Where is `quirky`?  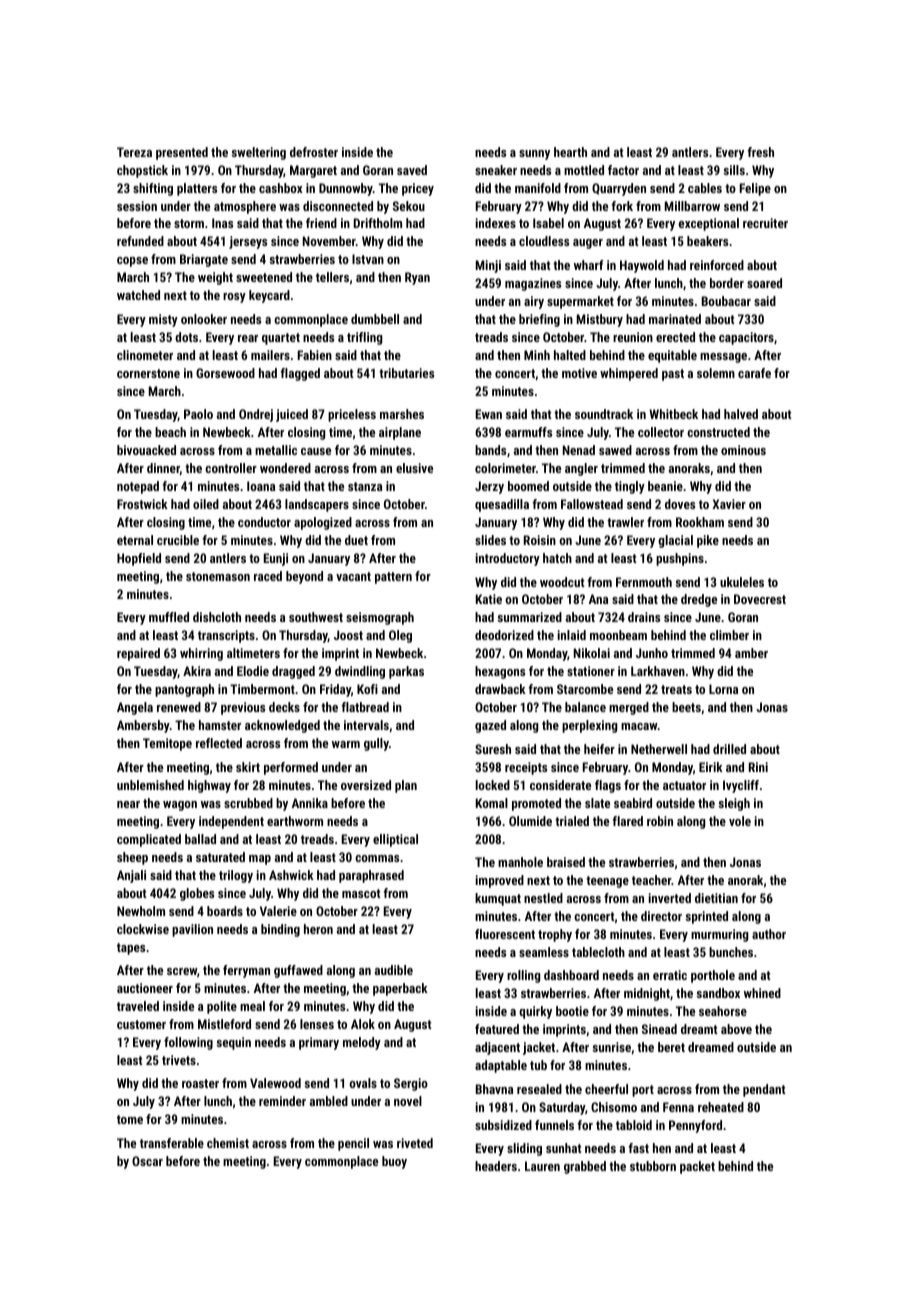 quirky is located at coordinates (535, 1012).
